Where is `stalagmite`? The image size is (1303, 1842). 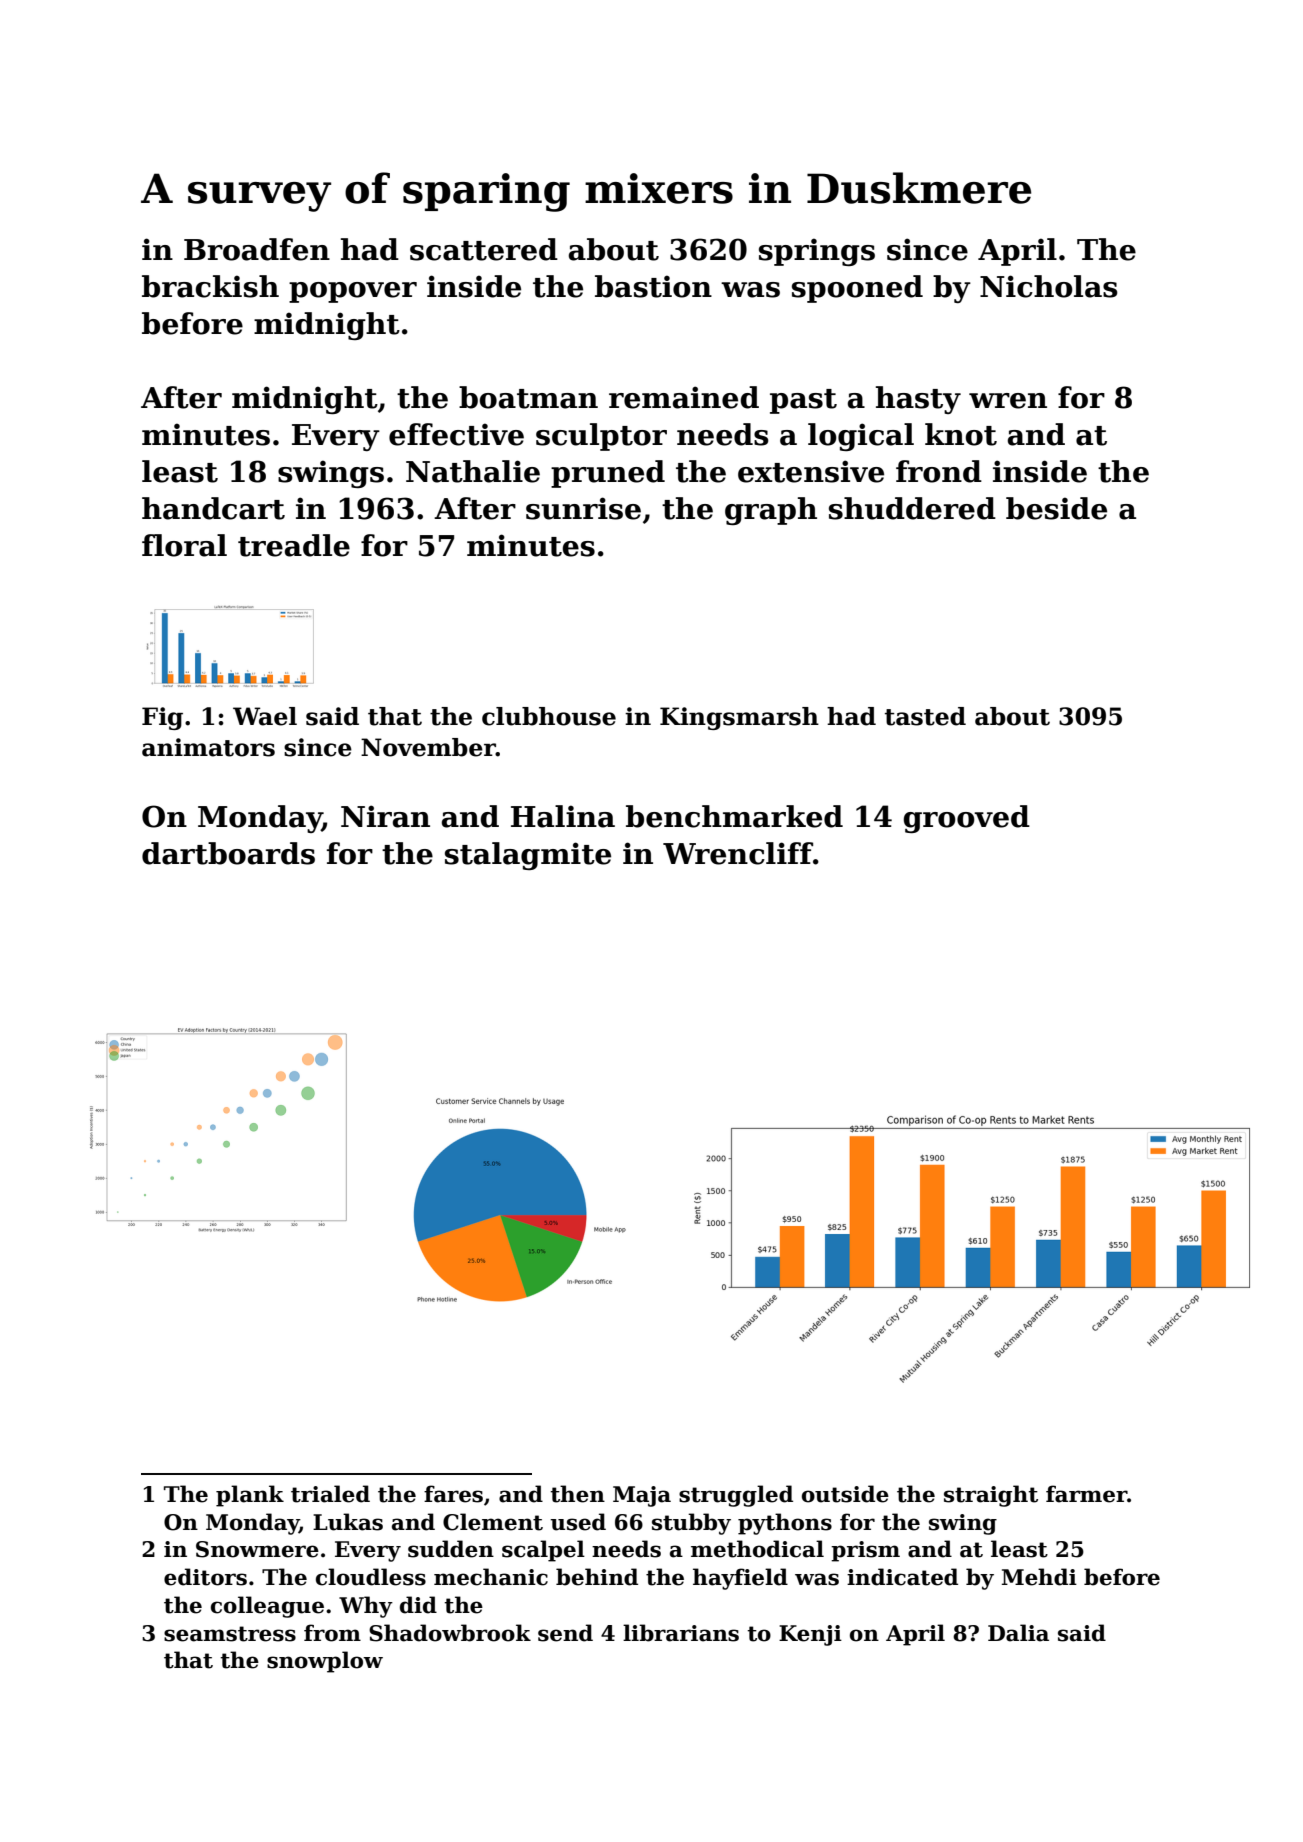
stalagmite is located at coordinates (528, 856).
